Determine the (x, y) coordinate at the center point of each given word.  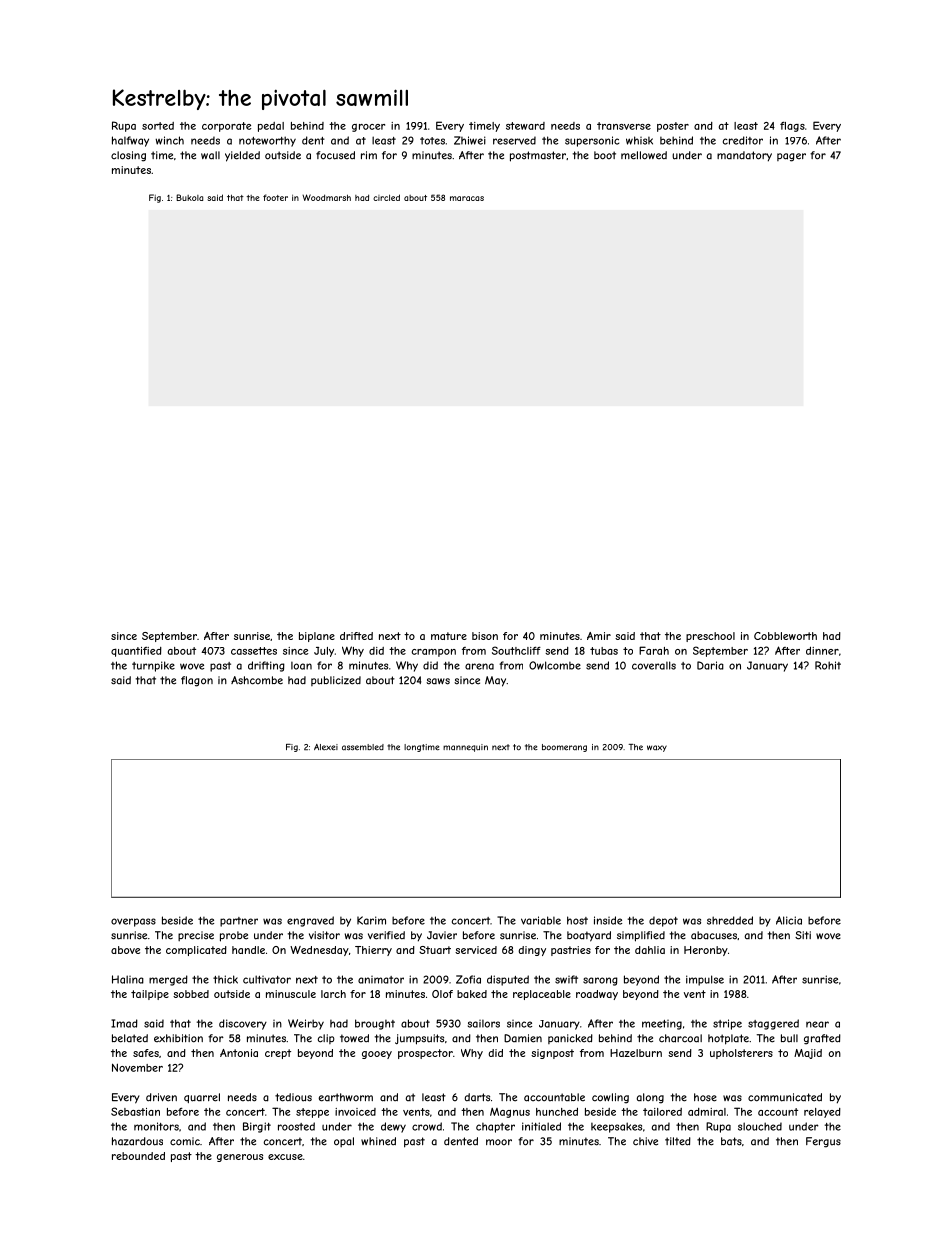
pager (791, 157)
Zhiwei (470, 140)
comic (185, 1141)
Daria (710, 665)
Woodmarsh (326, 197)
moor (499, 1142)
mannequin (465, 748)
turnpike (153, 666)
